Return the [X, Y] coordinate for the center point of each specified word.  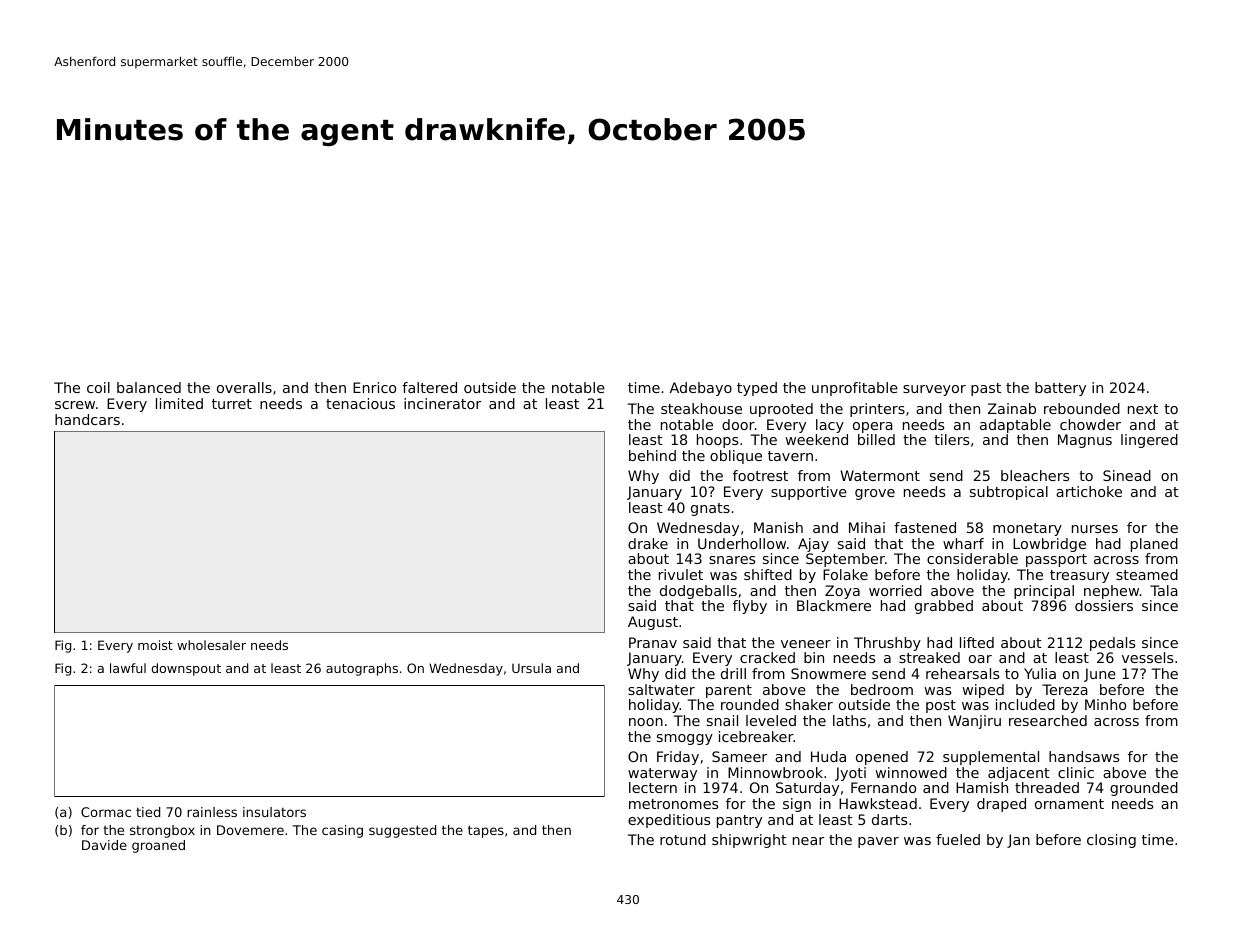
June [1100, 675]
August [653, 623]
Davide [104, 845]
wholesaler [211, 645]
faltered [429, 387]
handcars [87, 419]
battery [1060, 389]
